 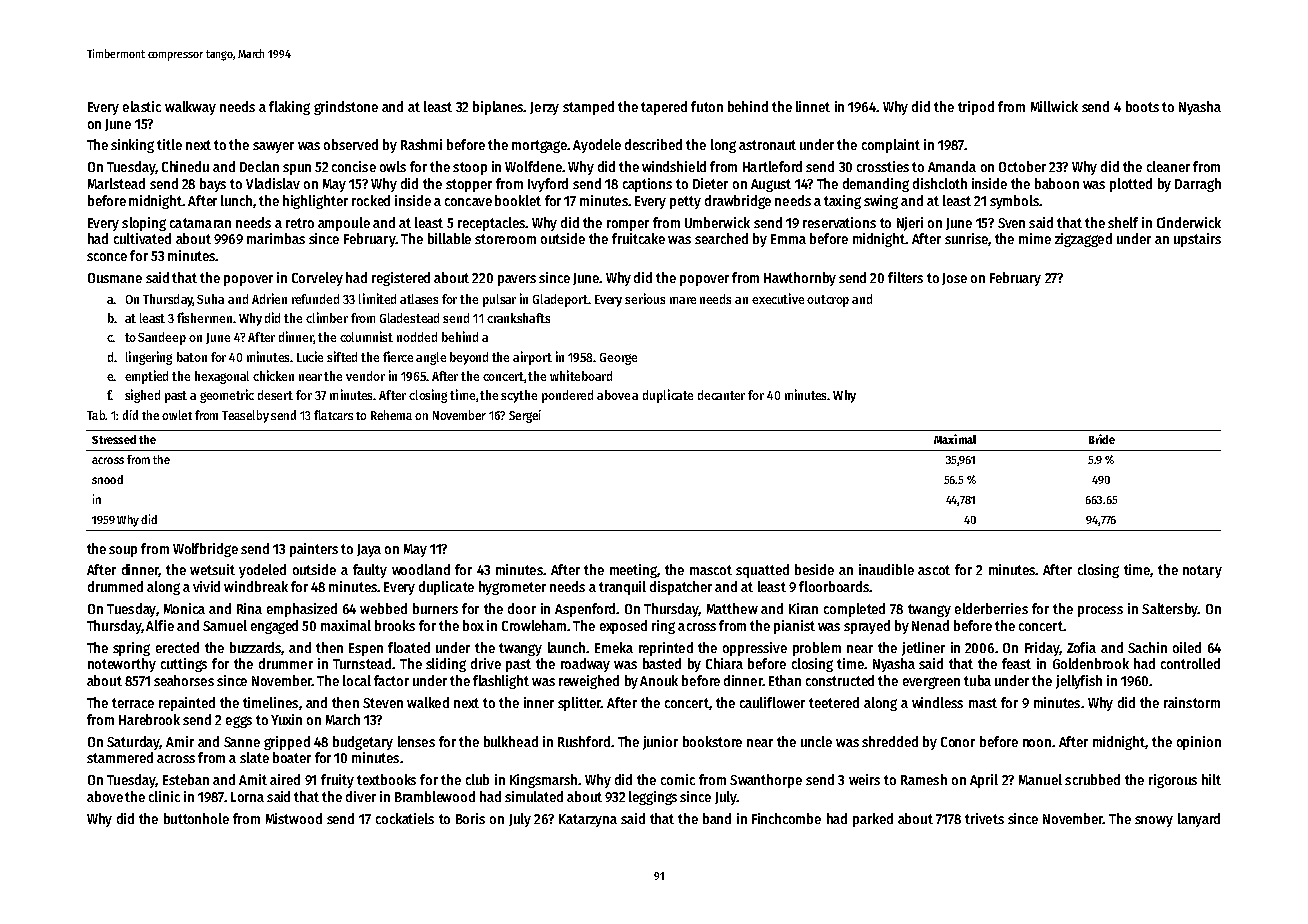 I want to click on stammered, so click(x=120, y=757).
